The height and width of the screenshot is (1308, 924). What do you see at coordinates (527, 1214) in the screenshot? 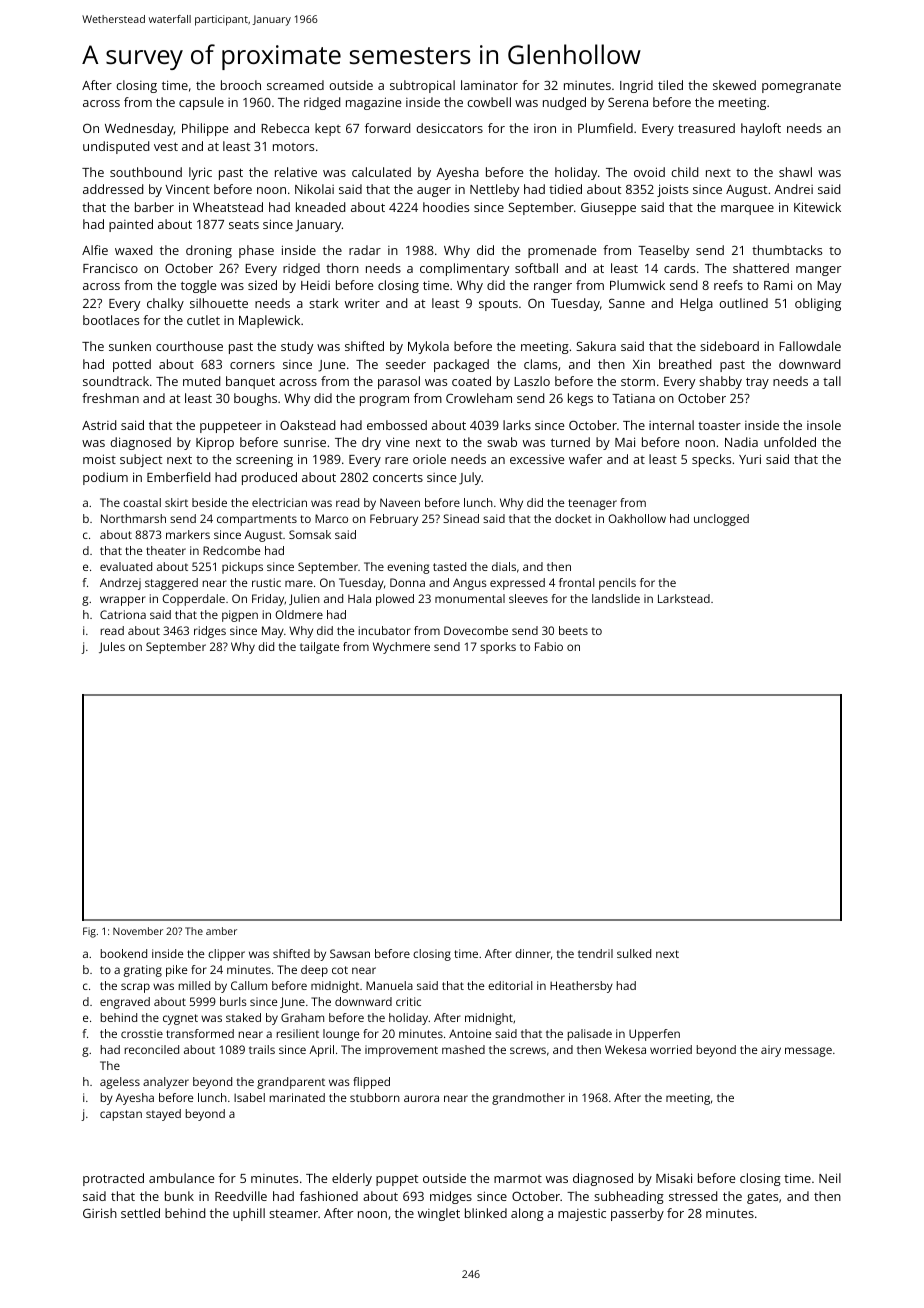
I see `along` at bounding box center [527, 1214].
